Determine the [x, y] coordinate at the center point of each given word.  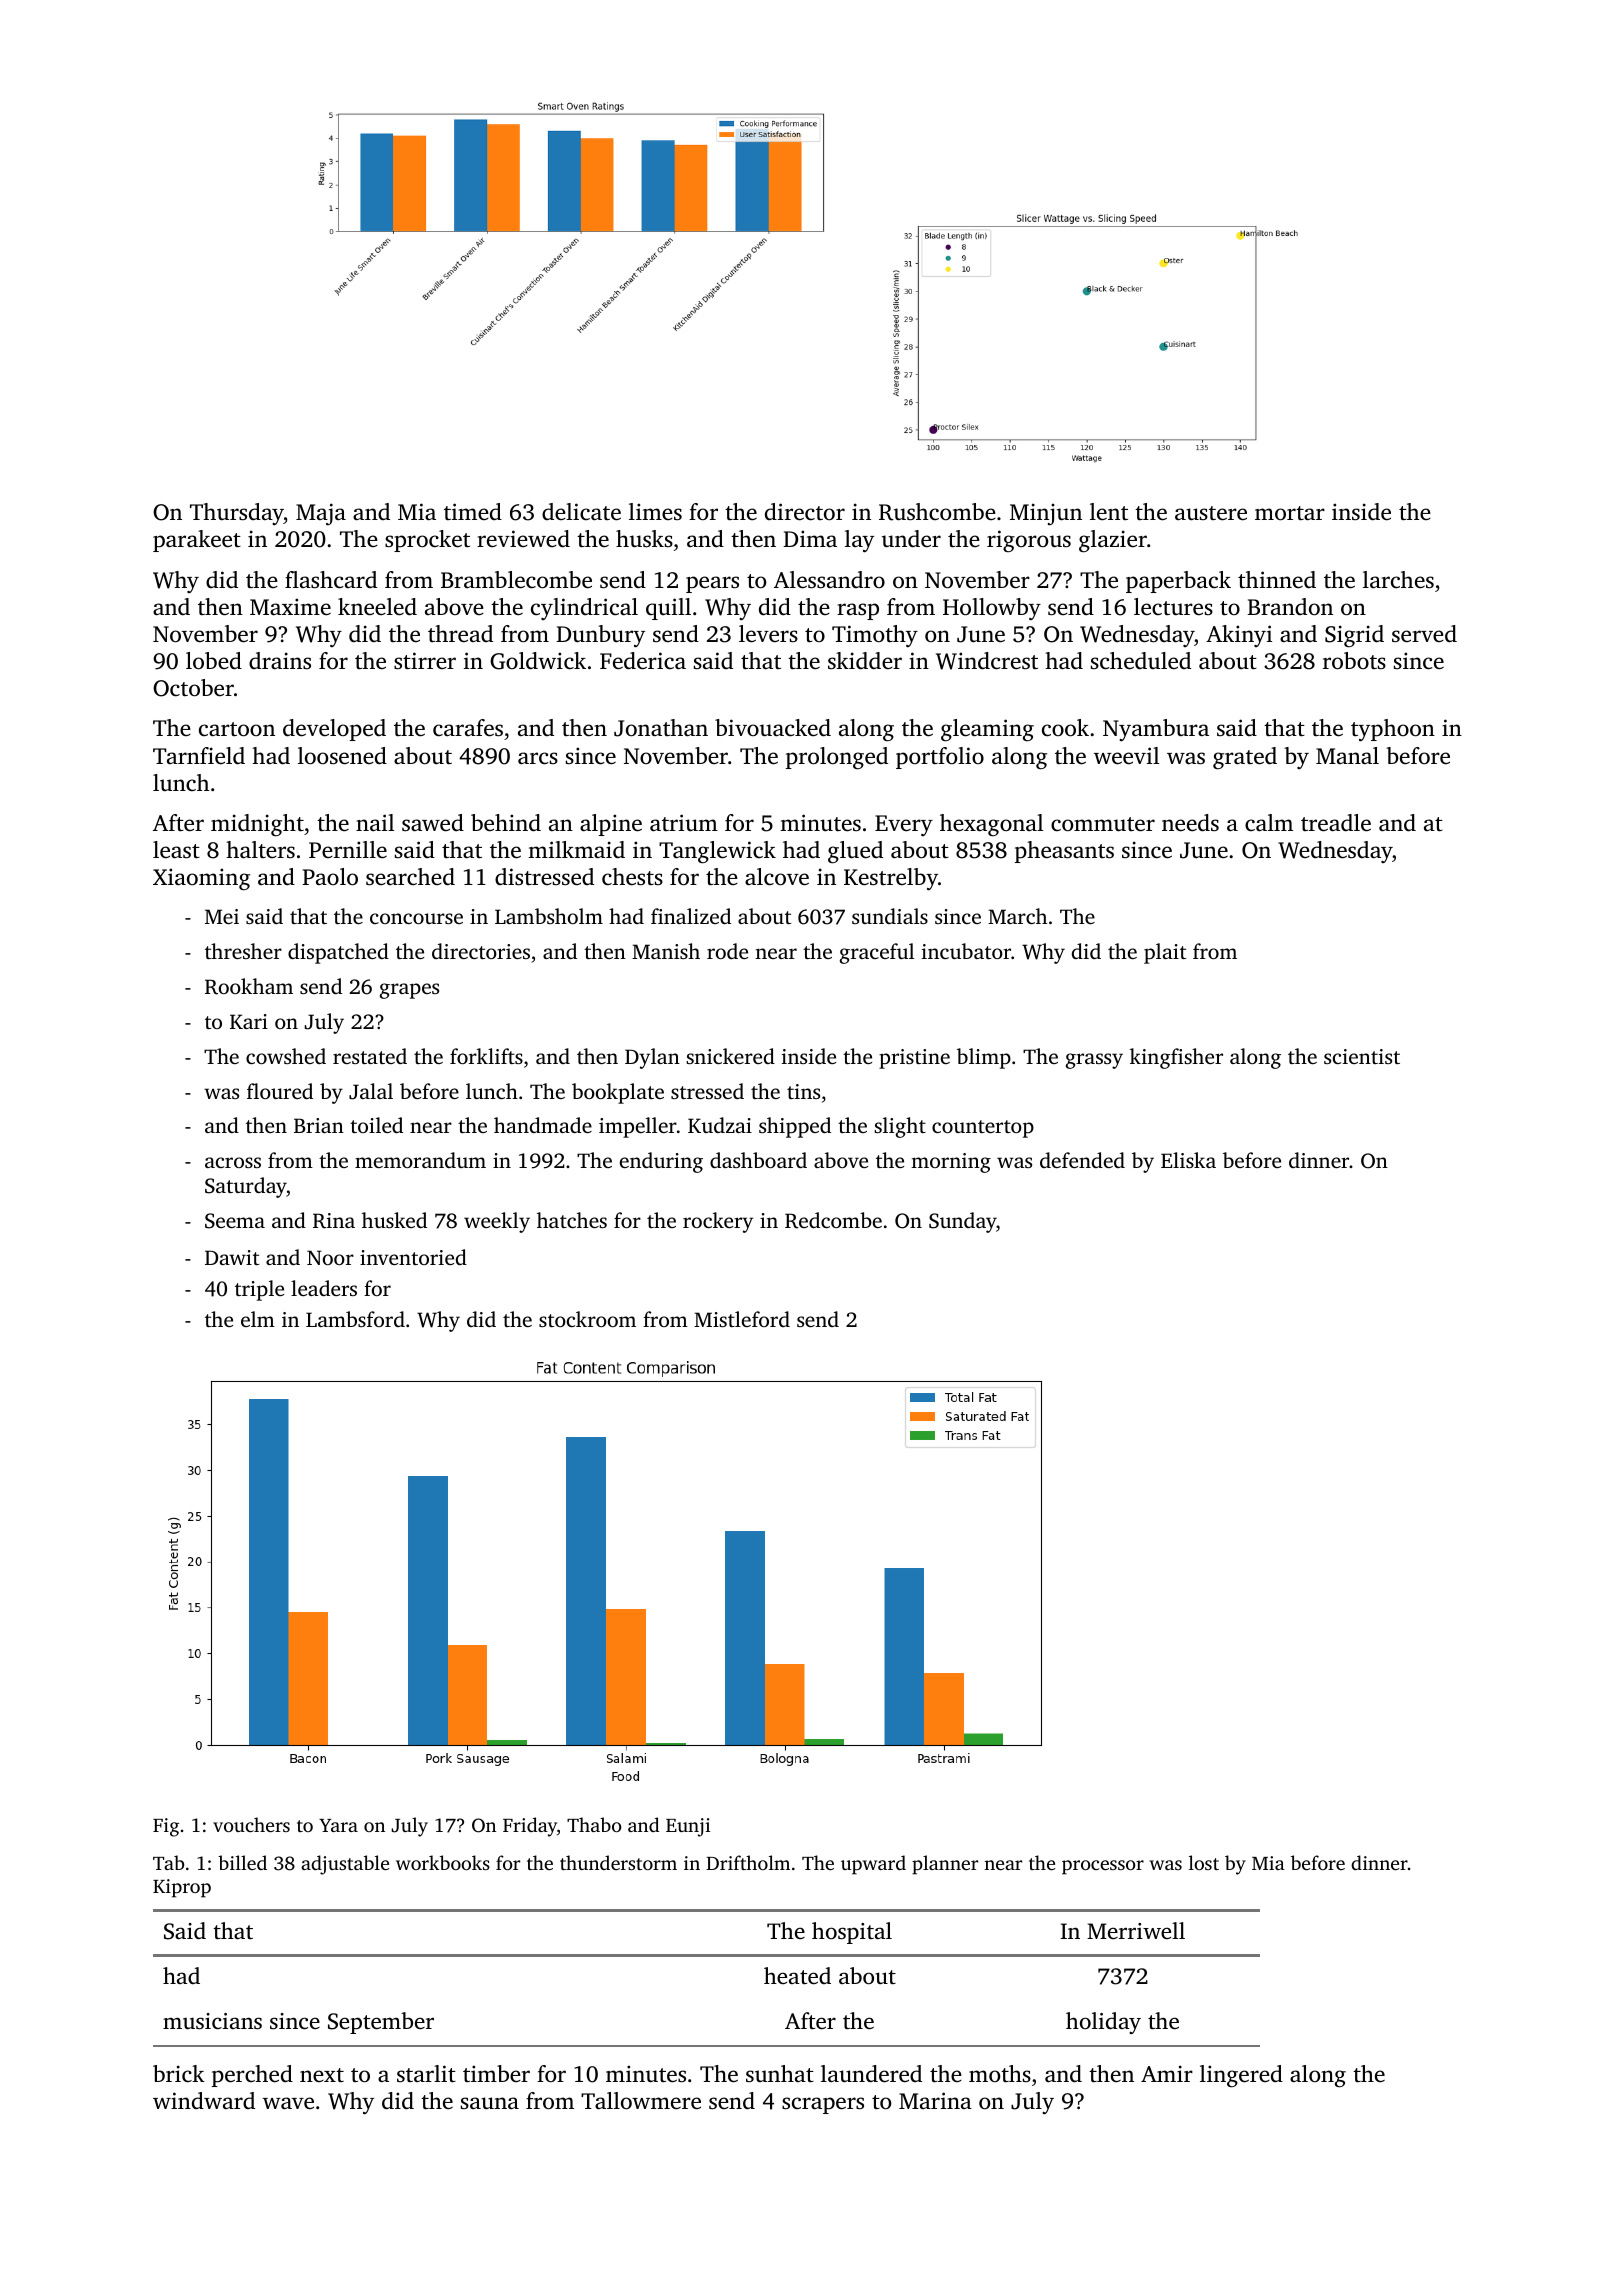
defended [1082, 1160]
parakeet [197, 541]
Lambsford [355, 1319]
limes [655, 511]
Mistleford [742, 1319]
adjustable [345, 1865]
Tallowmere [641, 2101]
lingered [1241, 2076]
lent [1109, 512]
